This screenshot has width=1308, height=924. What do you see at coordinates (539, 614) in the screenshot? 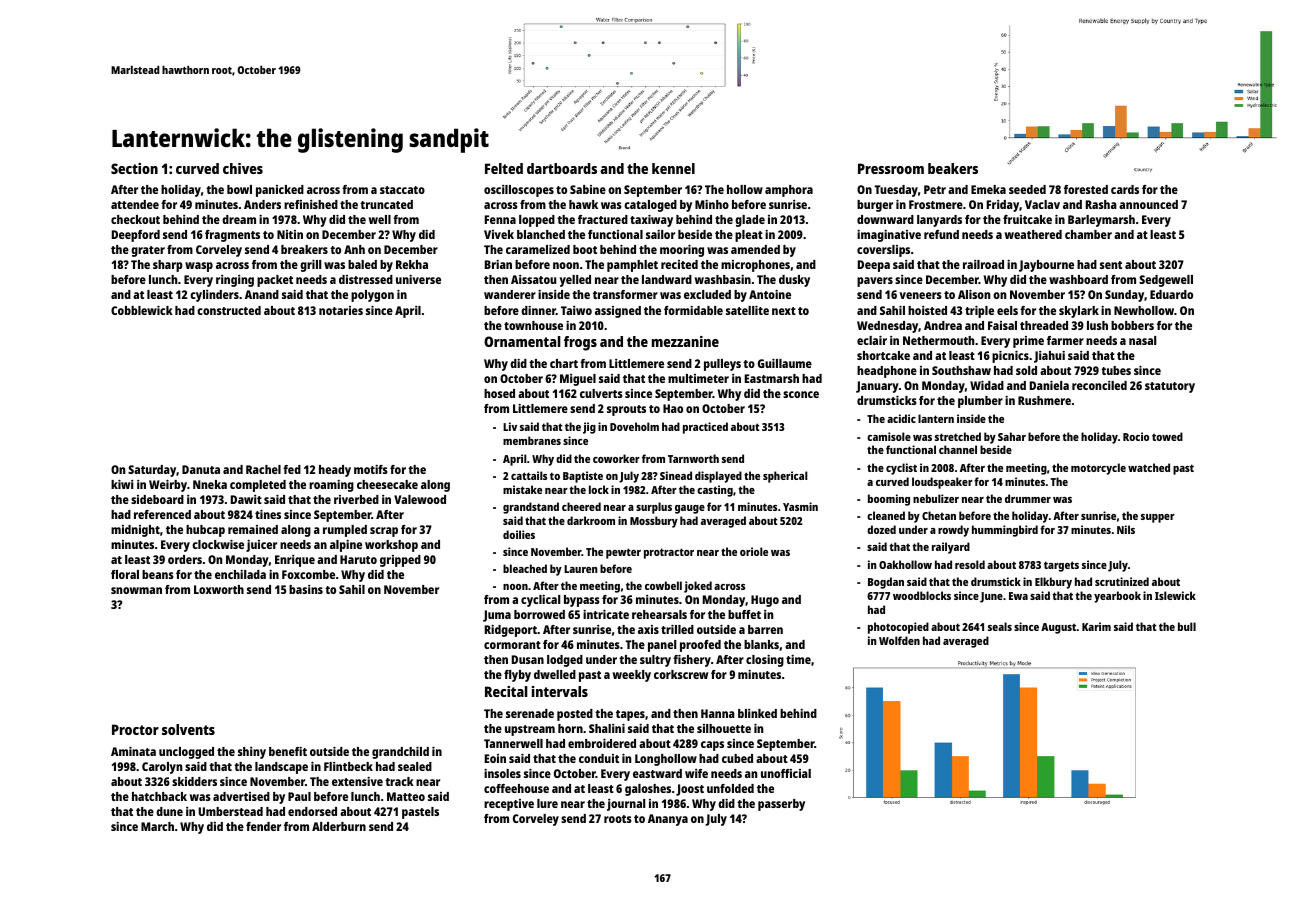
I see `borrowed` at bounding box center [539, 614].
